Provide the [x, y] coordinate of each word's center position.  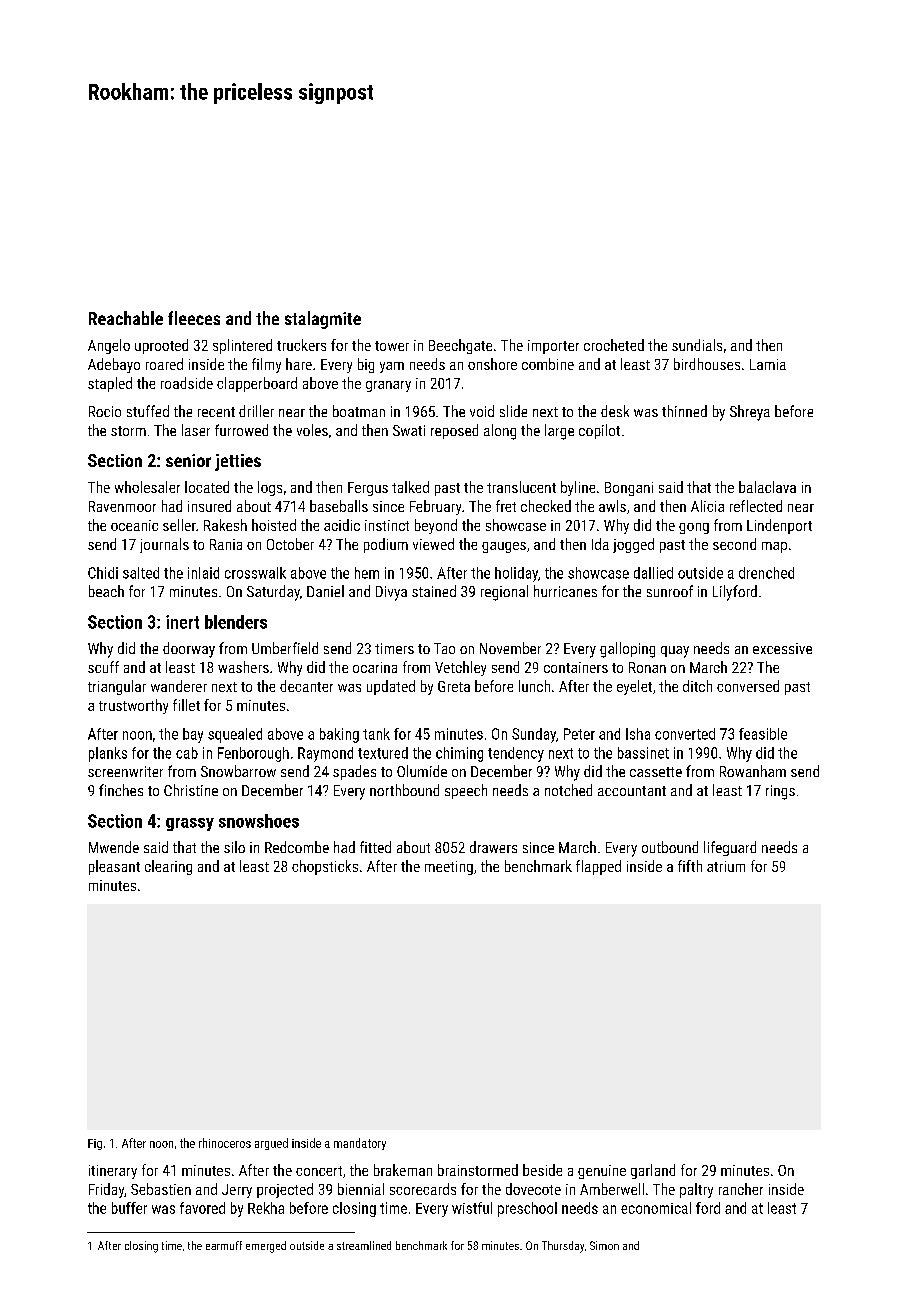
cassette [656, 772]
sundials [697, 345]
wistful [472, 1208]
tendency [516, 754]
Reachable [126, 318]
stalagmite [323, 320]
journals [164, 545]
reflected [756, 506]
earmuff [224, 1245]
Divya [391, 593]
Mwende [114, 847]
